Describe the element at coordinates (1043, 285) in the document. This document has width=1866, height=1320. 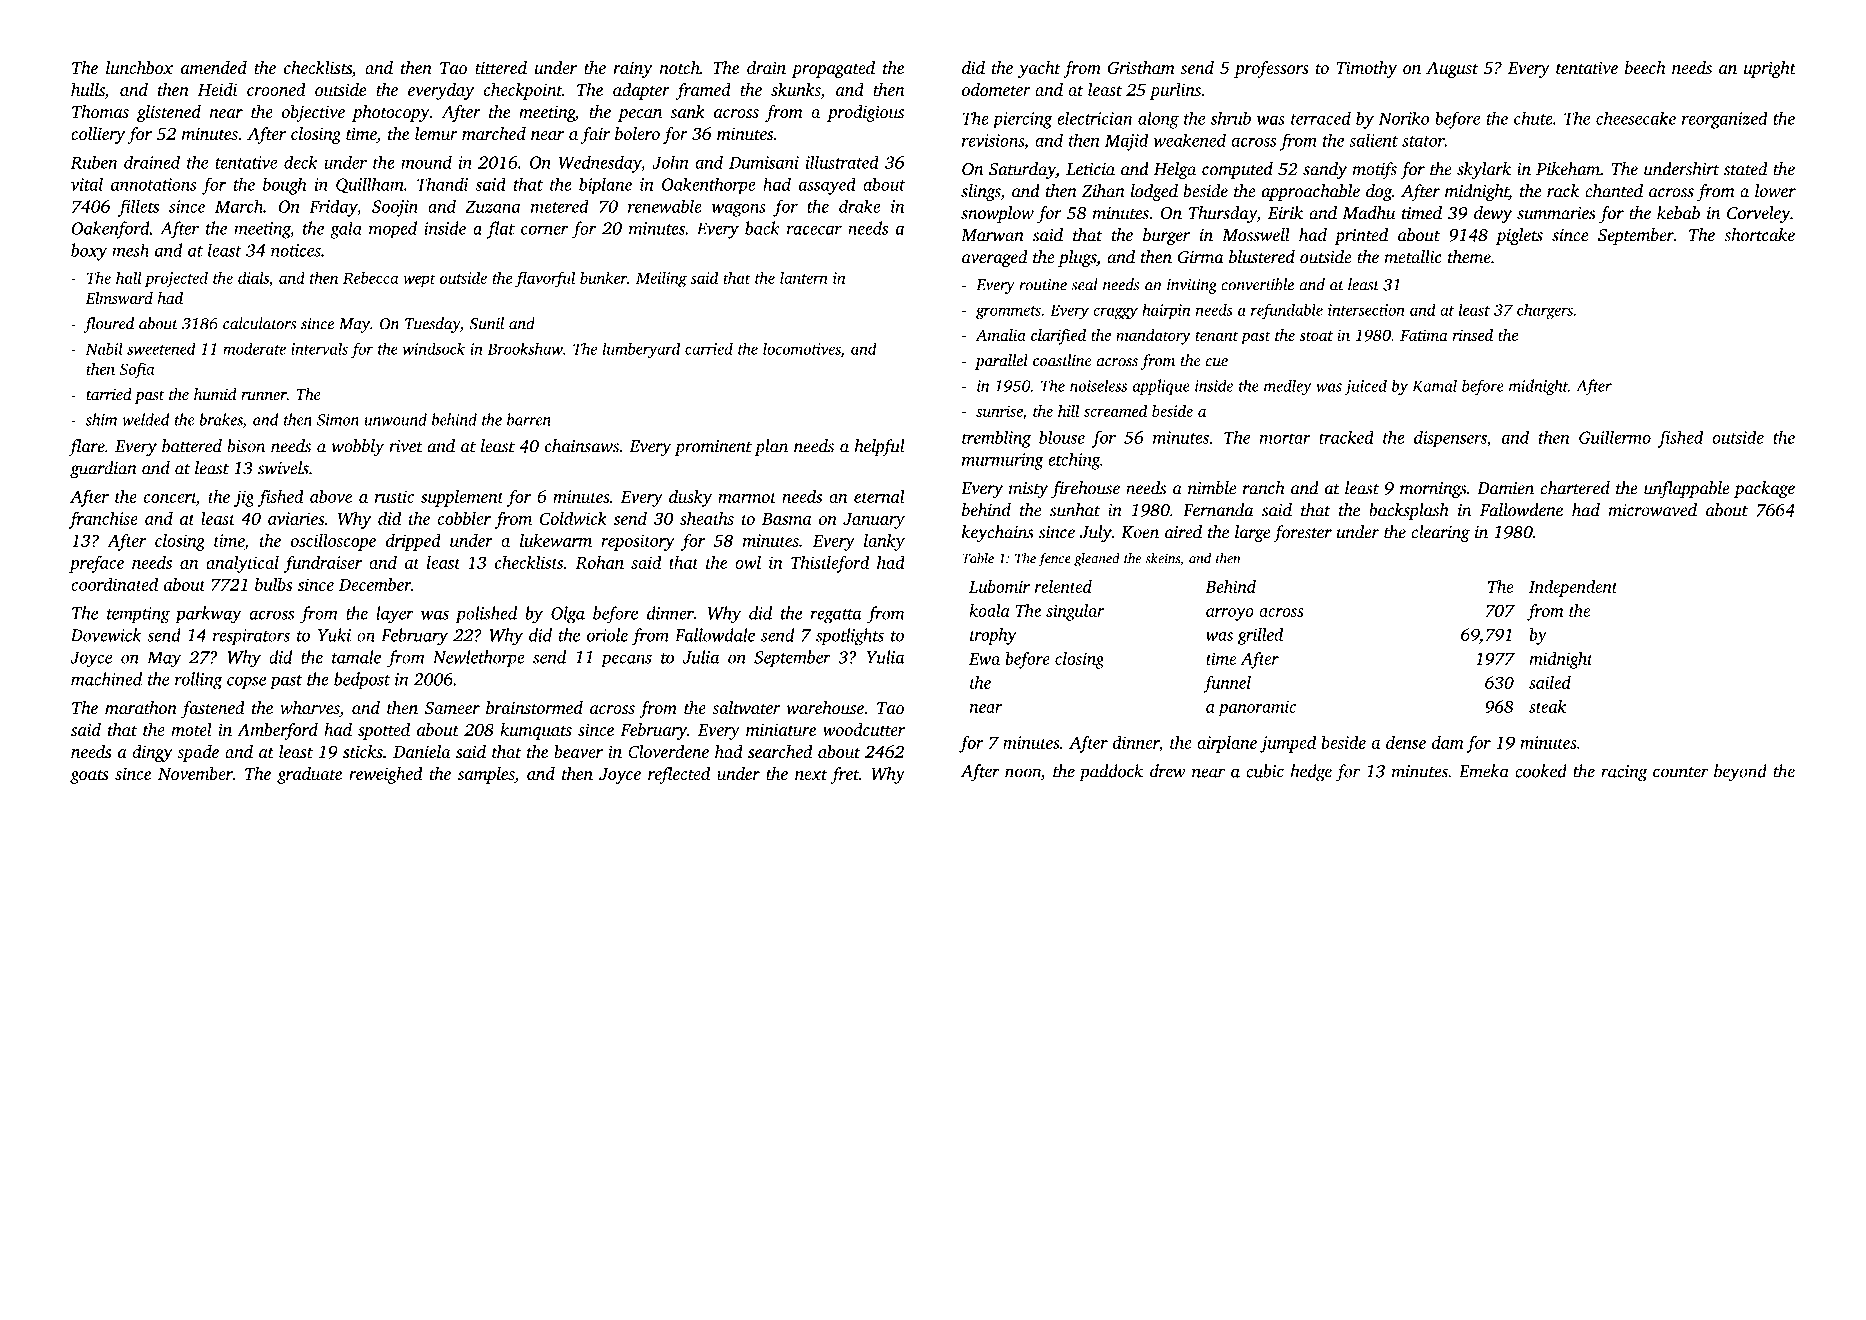
I see `routine` at that location.
